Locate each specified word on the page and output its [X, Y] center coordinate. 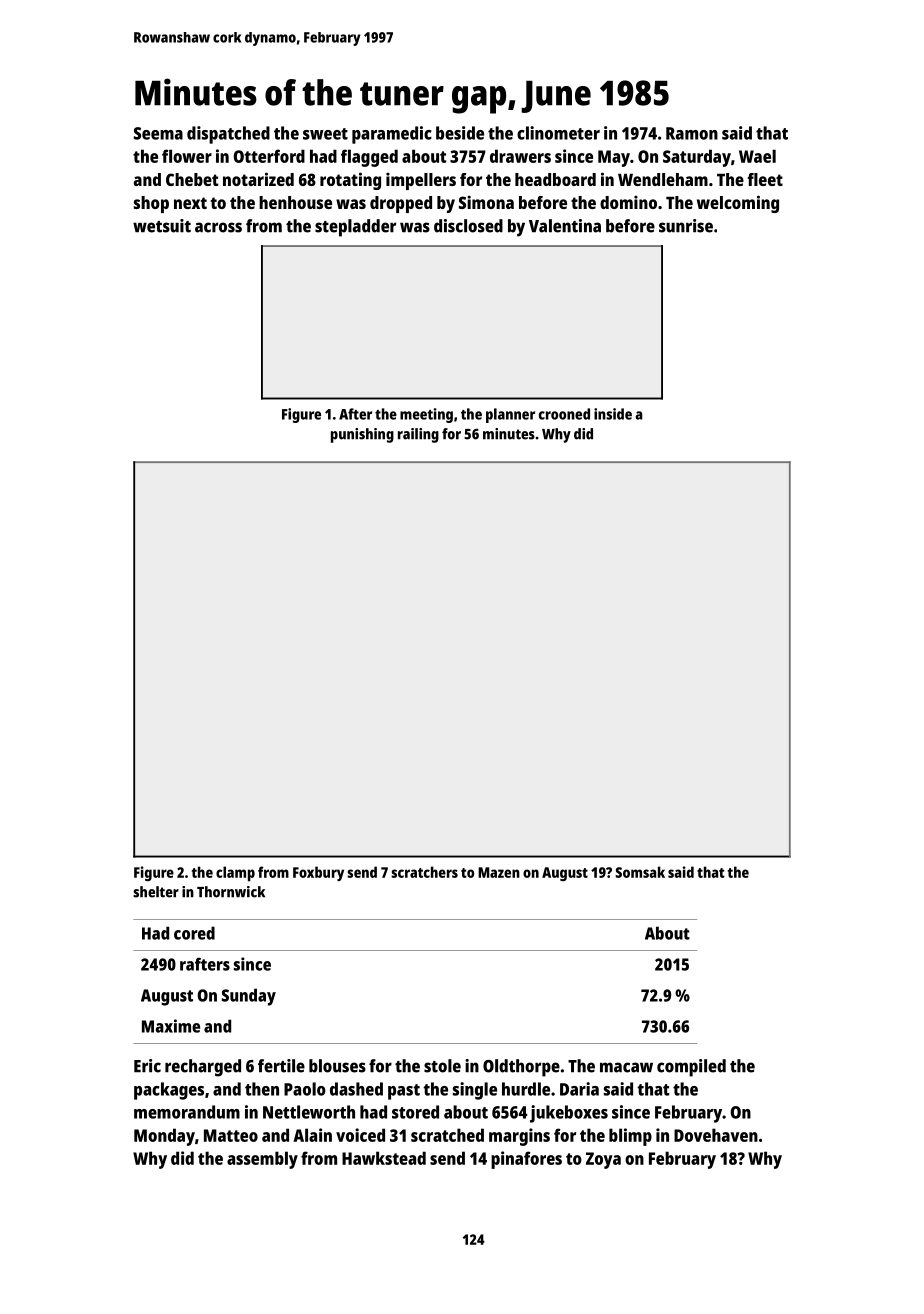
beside [460, 133]
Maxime [171, 1026]
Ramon [692, 133]
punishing [362, 435]
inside [613, 414]
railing [418, 435]
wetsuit [162, 226]
